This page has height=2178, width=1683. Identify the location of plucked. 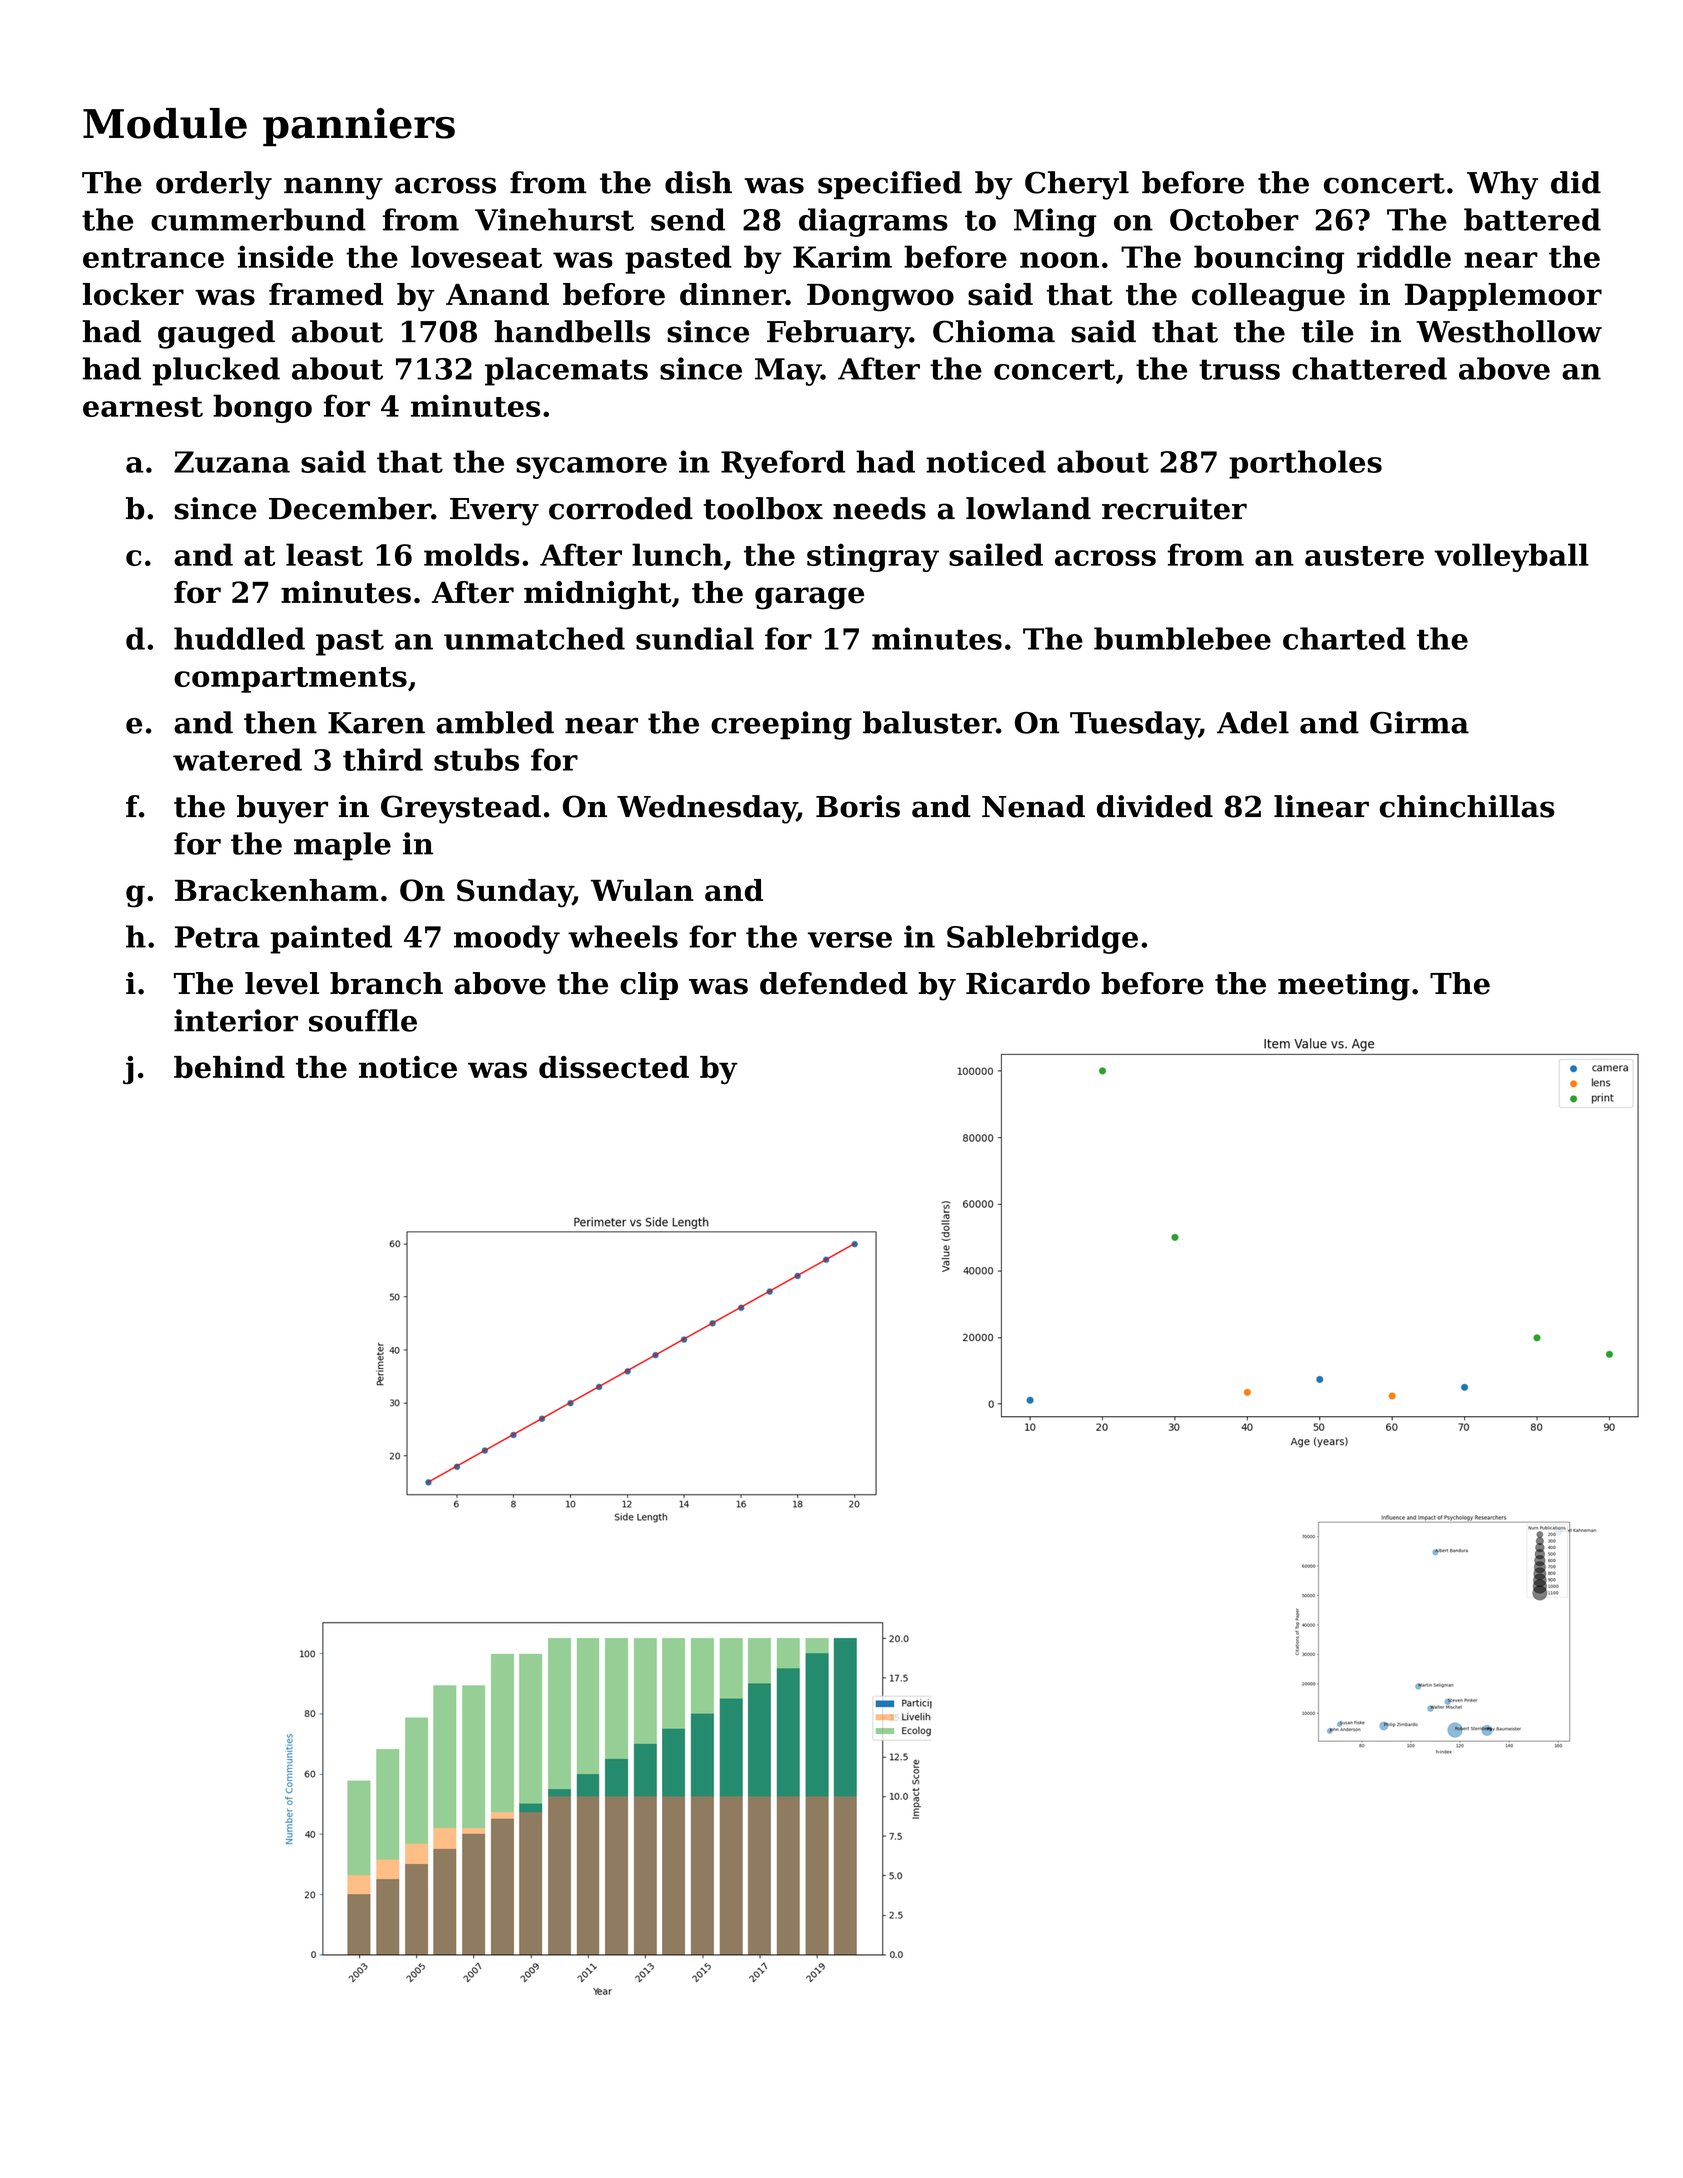
(216, 371).
